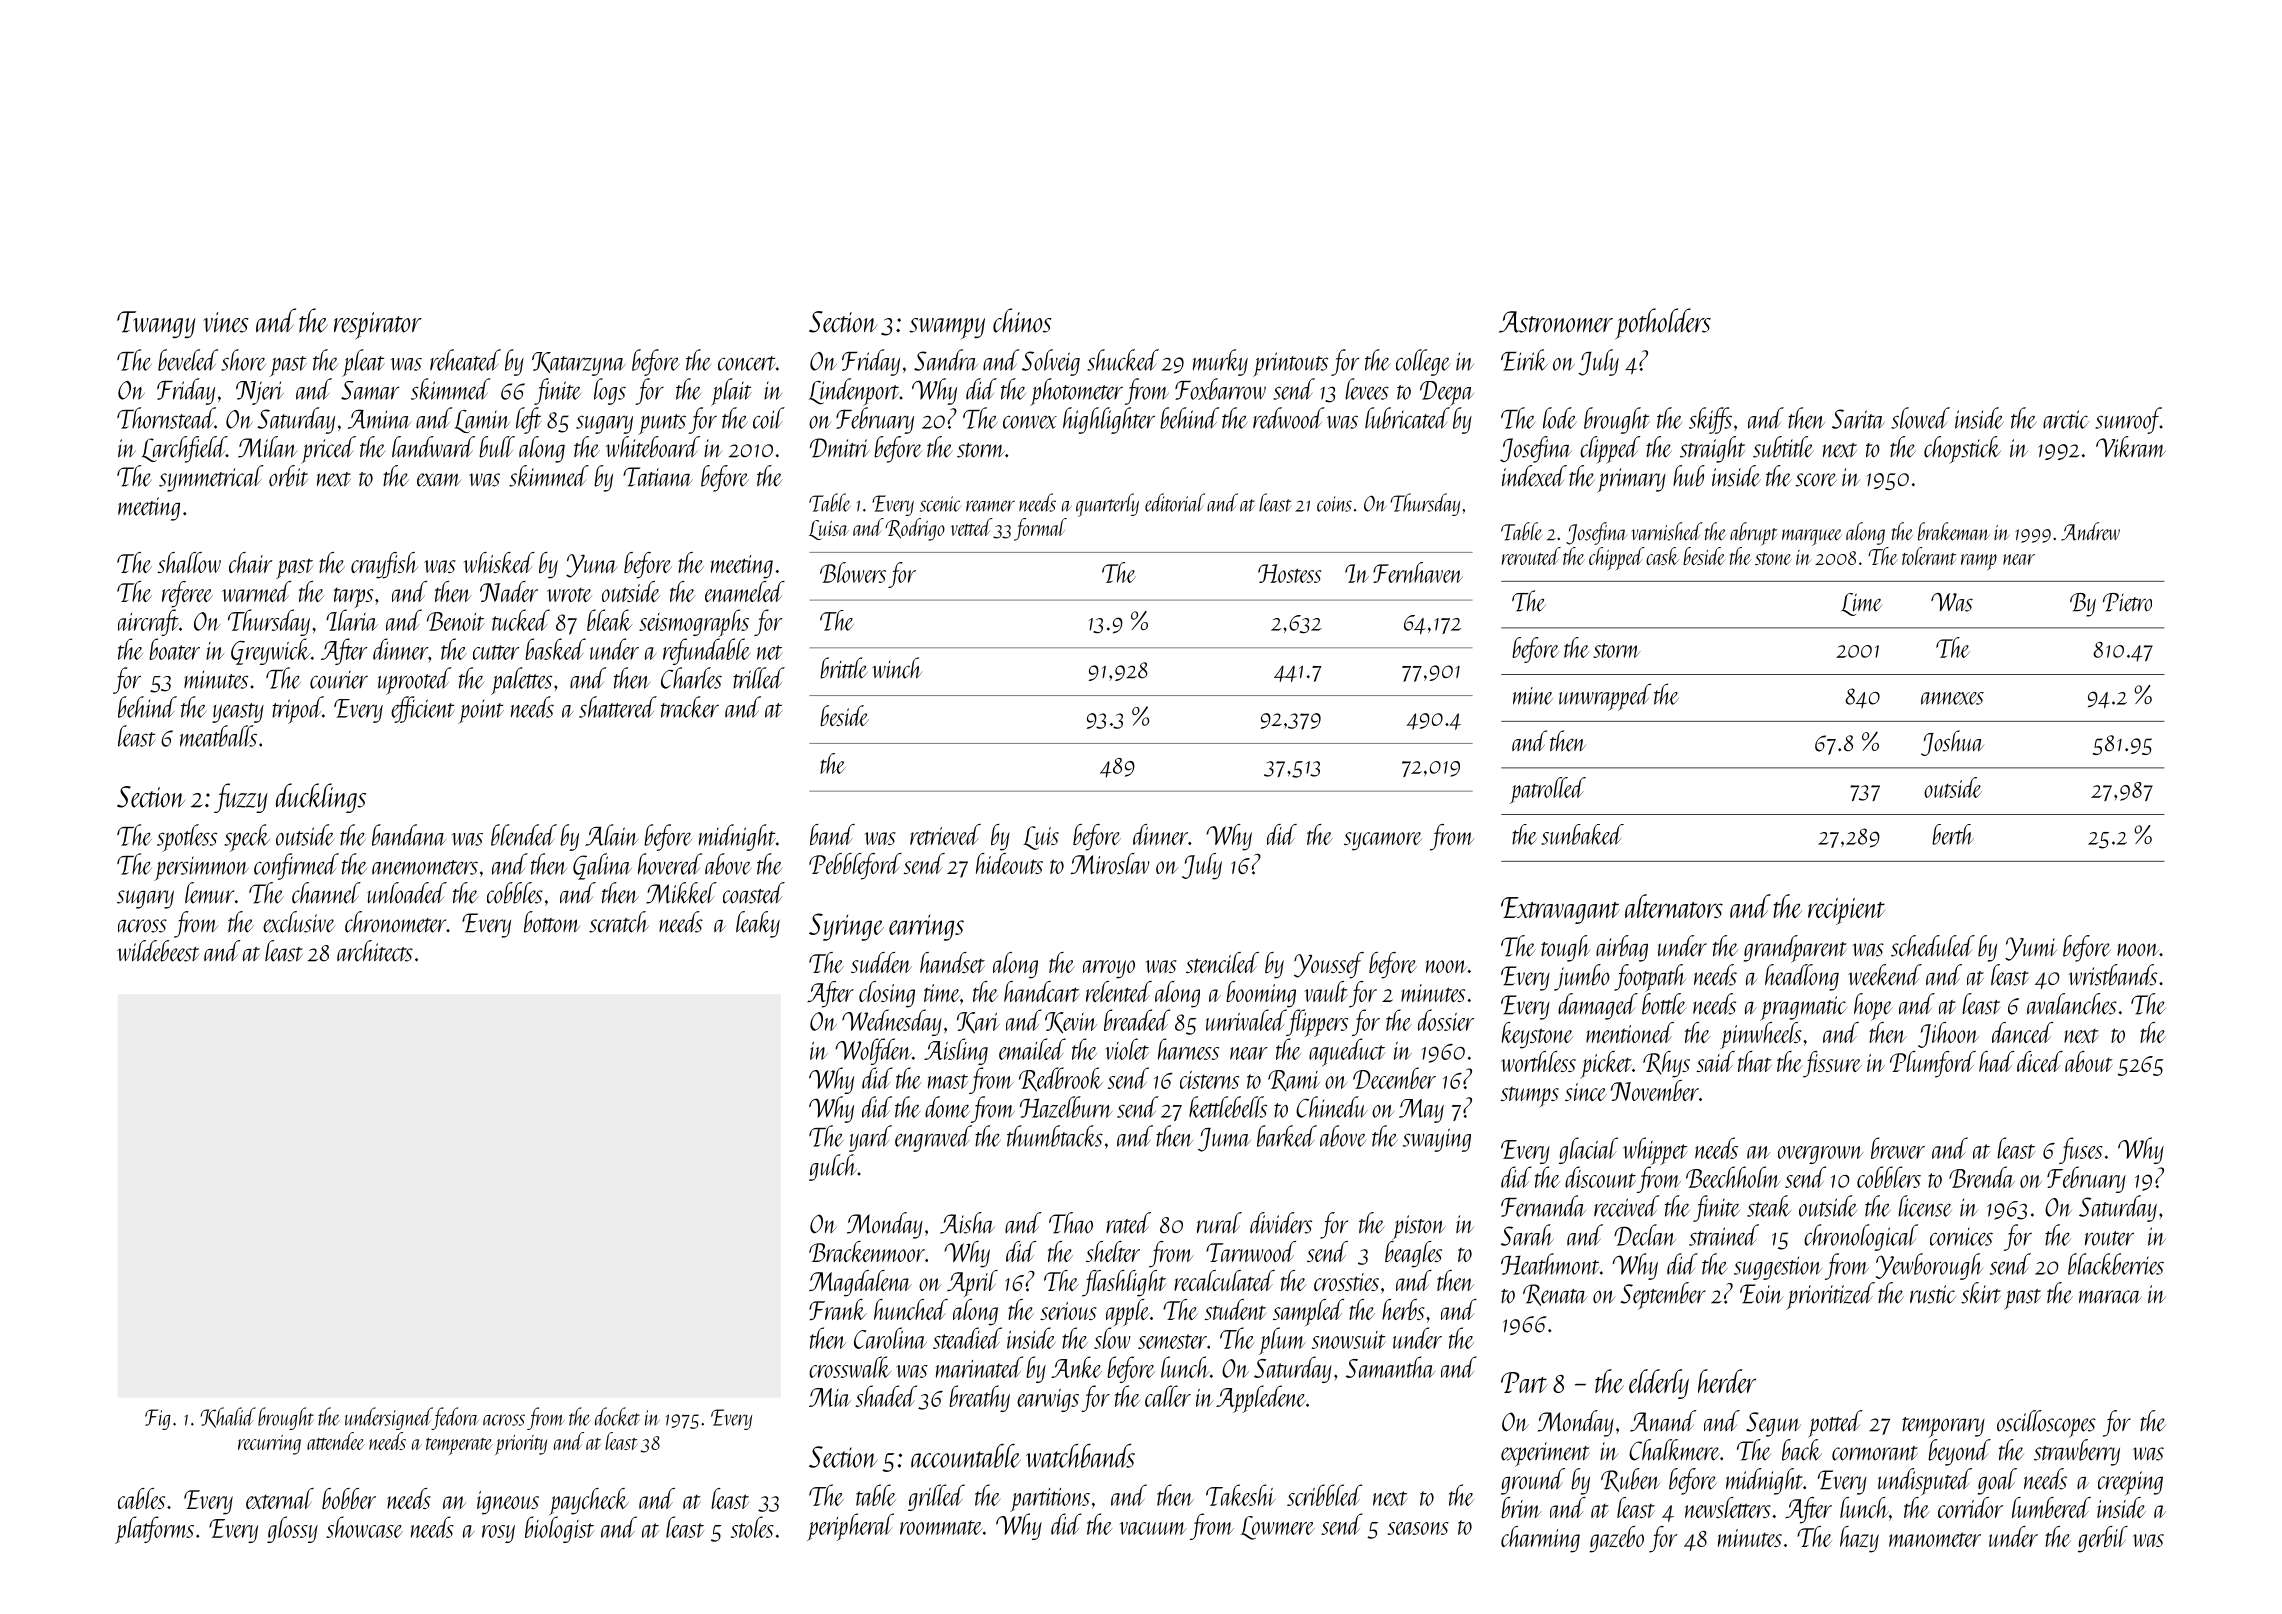 The width and height of the page is (2282, 1614). Describe the element at coordinates (378, 326) in the page. I see `respirator` at that location.
